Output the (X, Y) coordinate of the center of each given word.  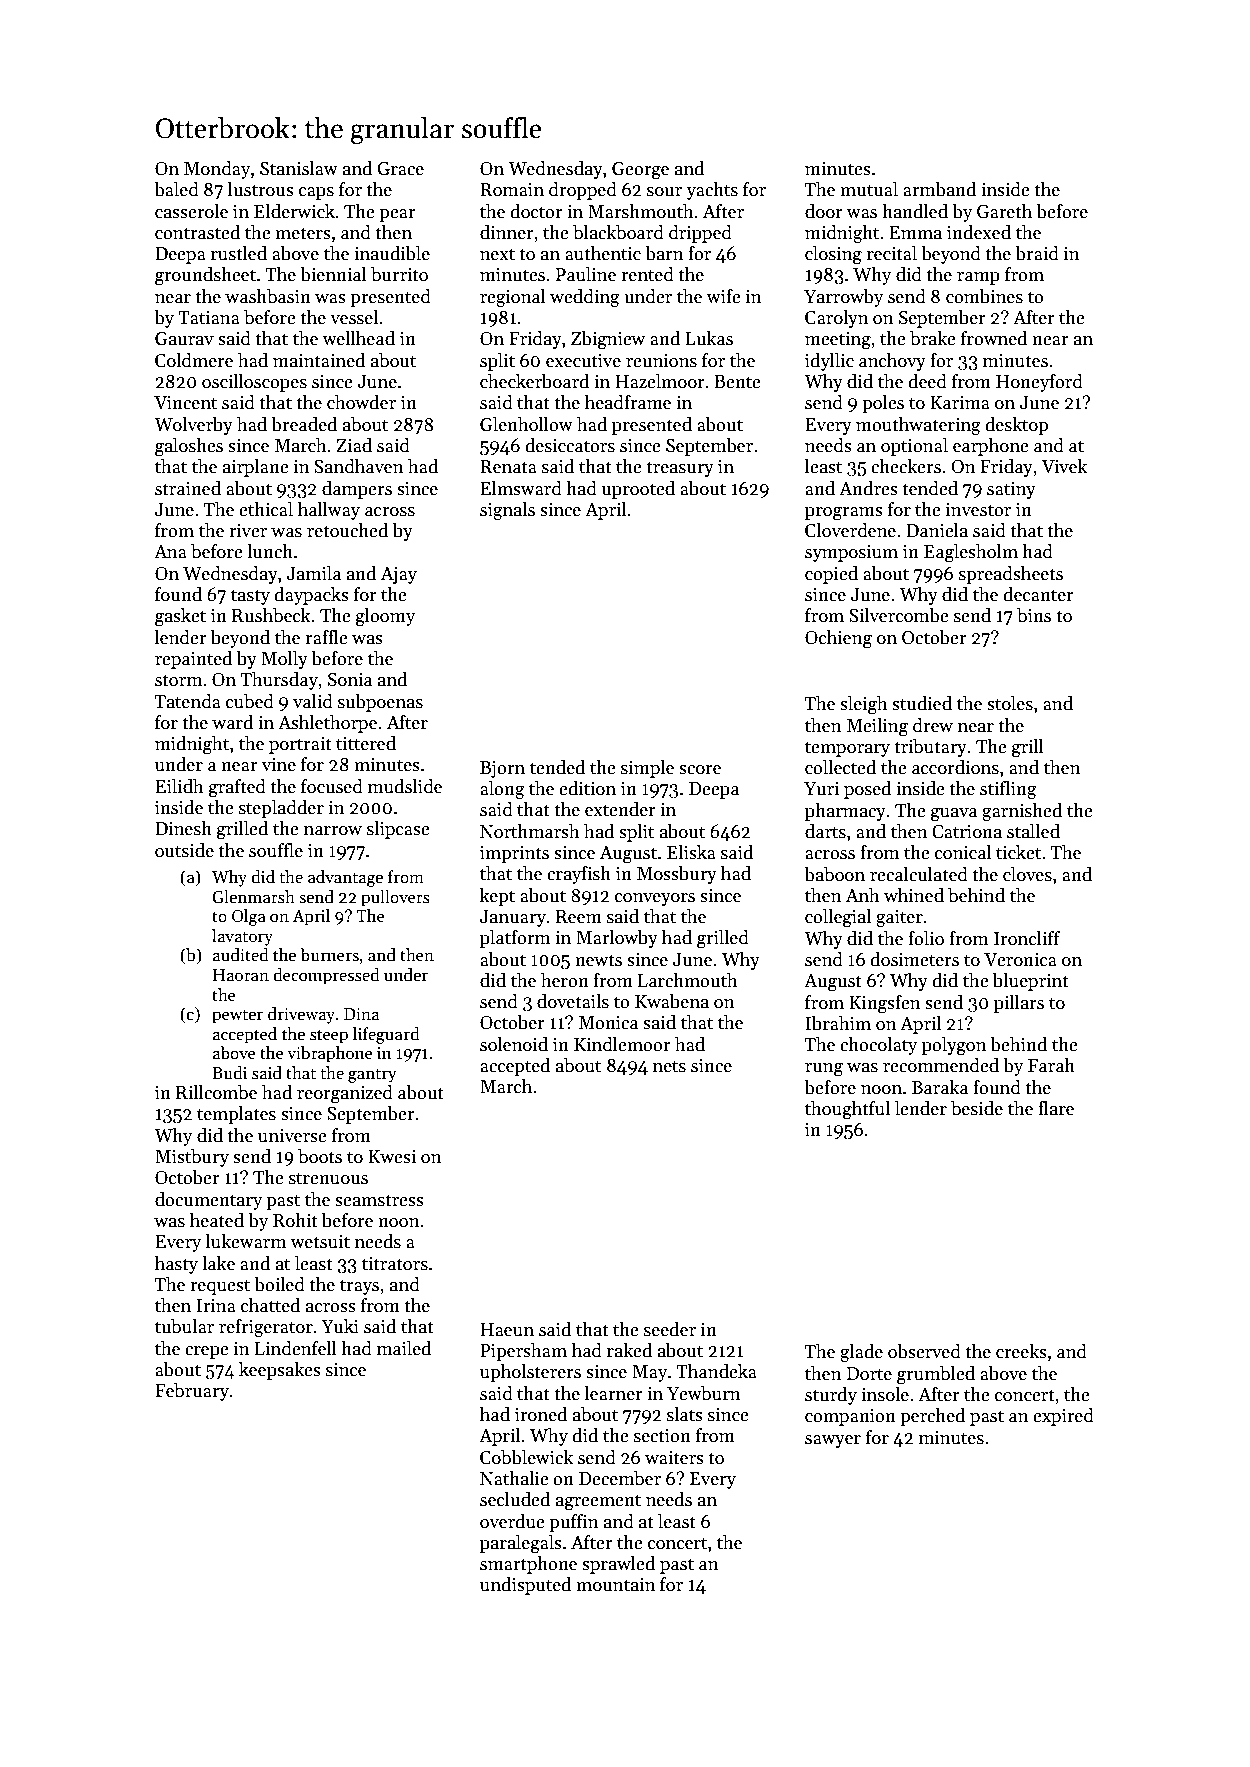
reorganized (345, 1094)
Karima (960, 403)
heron (565, 980)
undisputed (525, 1586)
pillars (1019, 1004)
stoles (1010, 703)
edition (587, 788)
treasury (680, 469)
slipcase (398, 830)
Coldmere (194, 360)
